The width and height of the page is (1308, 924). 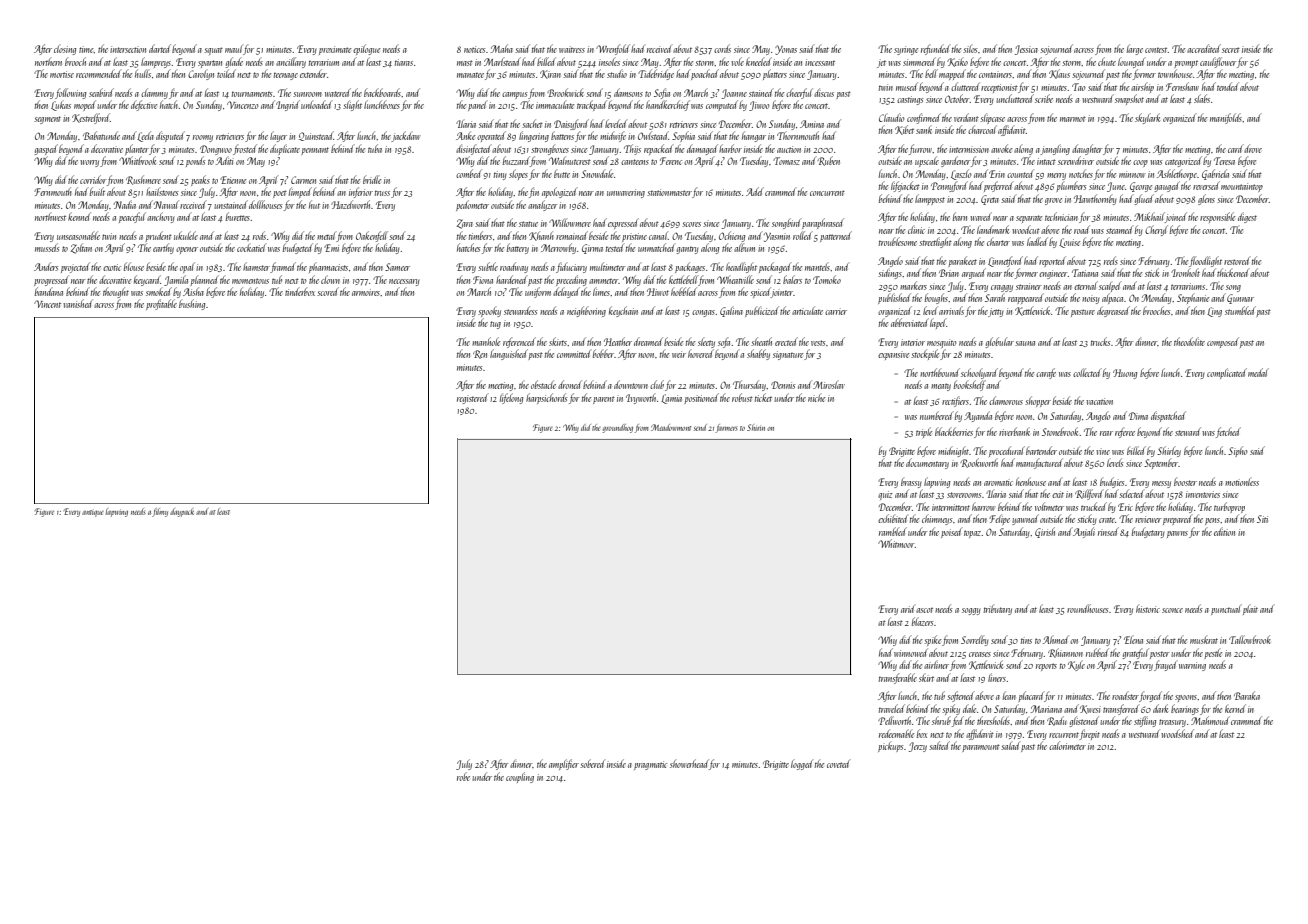 What do you see at coordinates (335, 50) in the page?
I see `proximate` at bounding box center [335, 50].
